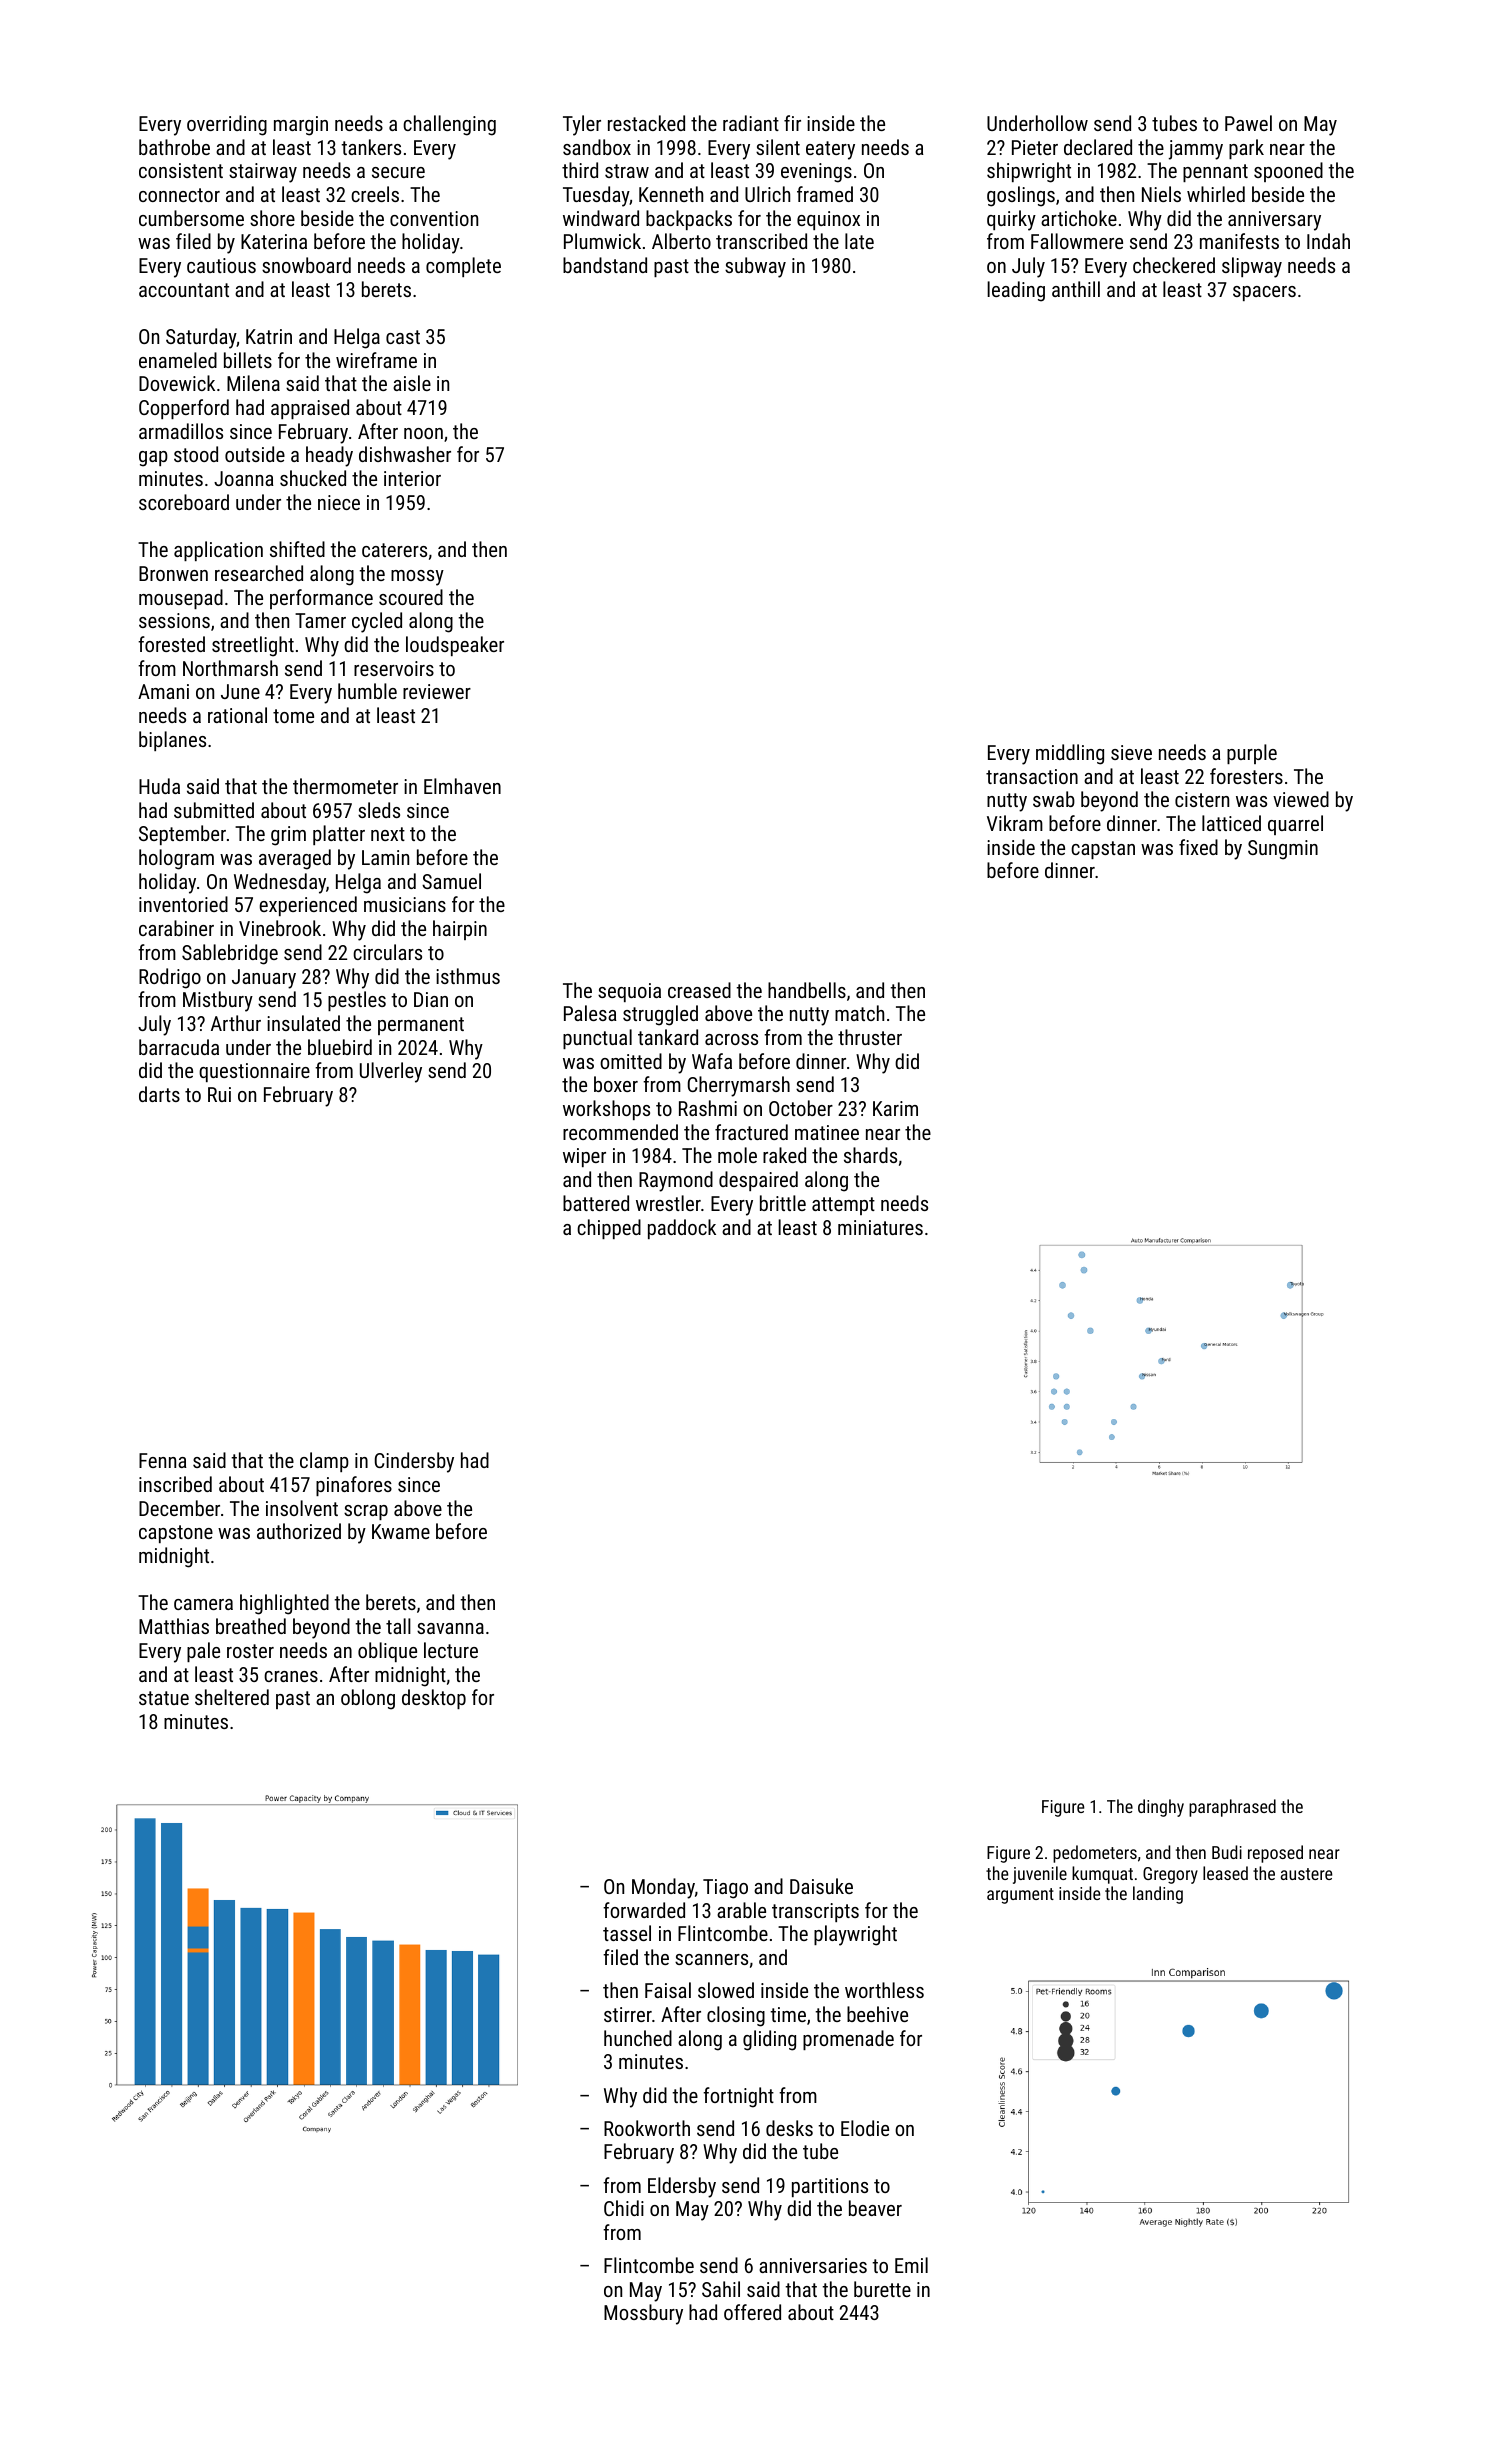 Image resolution: width=1496 pixels, height=2464 pixels. What do you see at coordinates (310, 409) in the screenshot?
I see `appraised` at bounding box center [310, 409].
